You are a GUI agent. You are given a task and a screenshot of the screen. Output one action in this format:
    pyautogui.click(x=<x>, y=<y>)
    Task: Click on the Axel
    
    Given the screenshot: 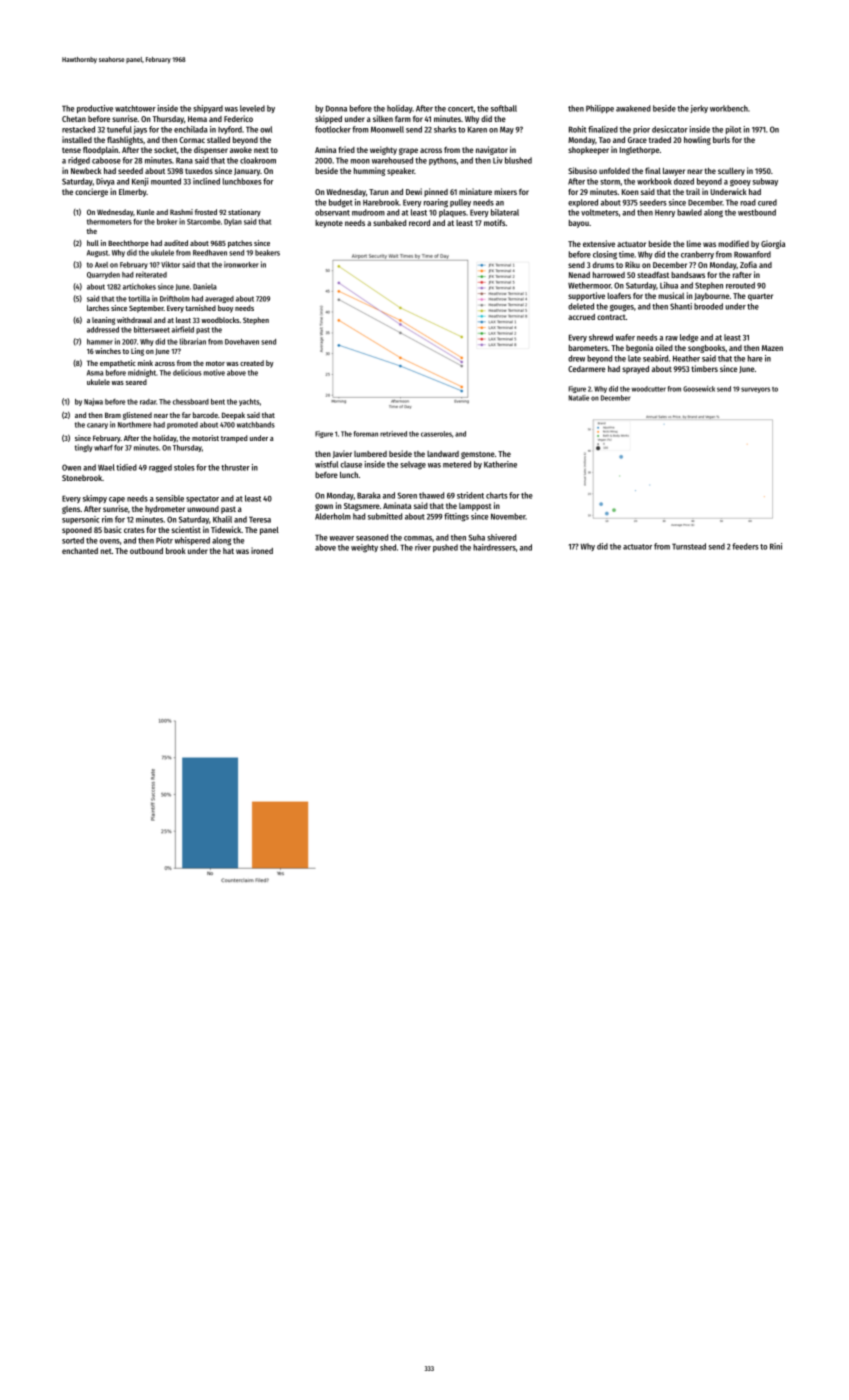 What is the action you would take?
    pyautogui.click(x=101, y=265)
